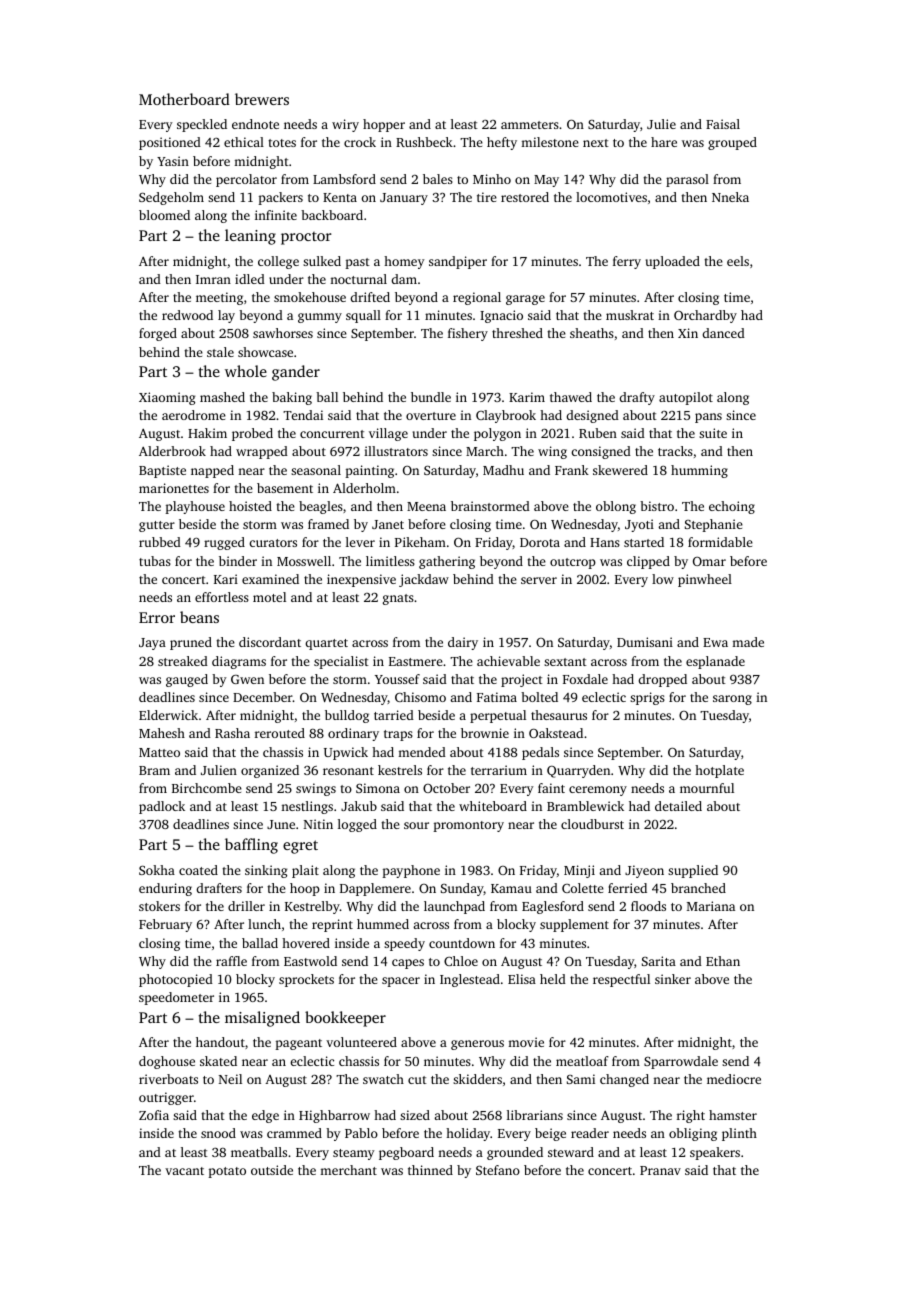 This screenshot has height=1316, width=908. I want to click on ammeters, so click(530, 125).
